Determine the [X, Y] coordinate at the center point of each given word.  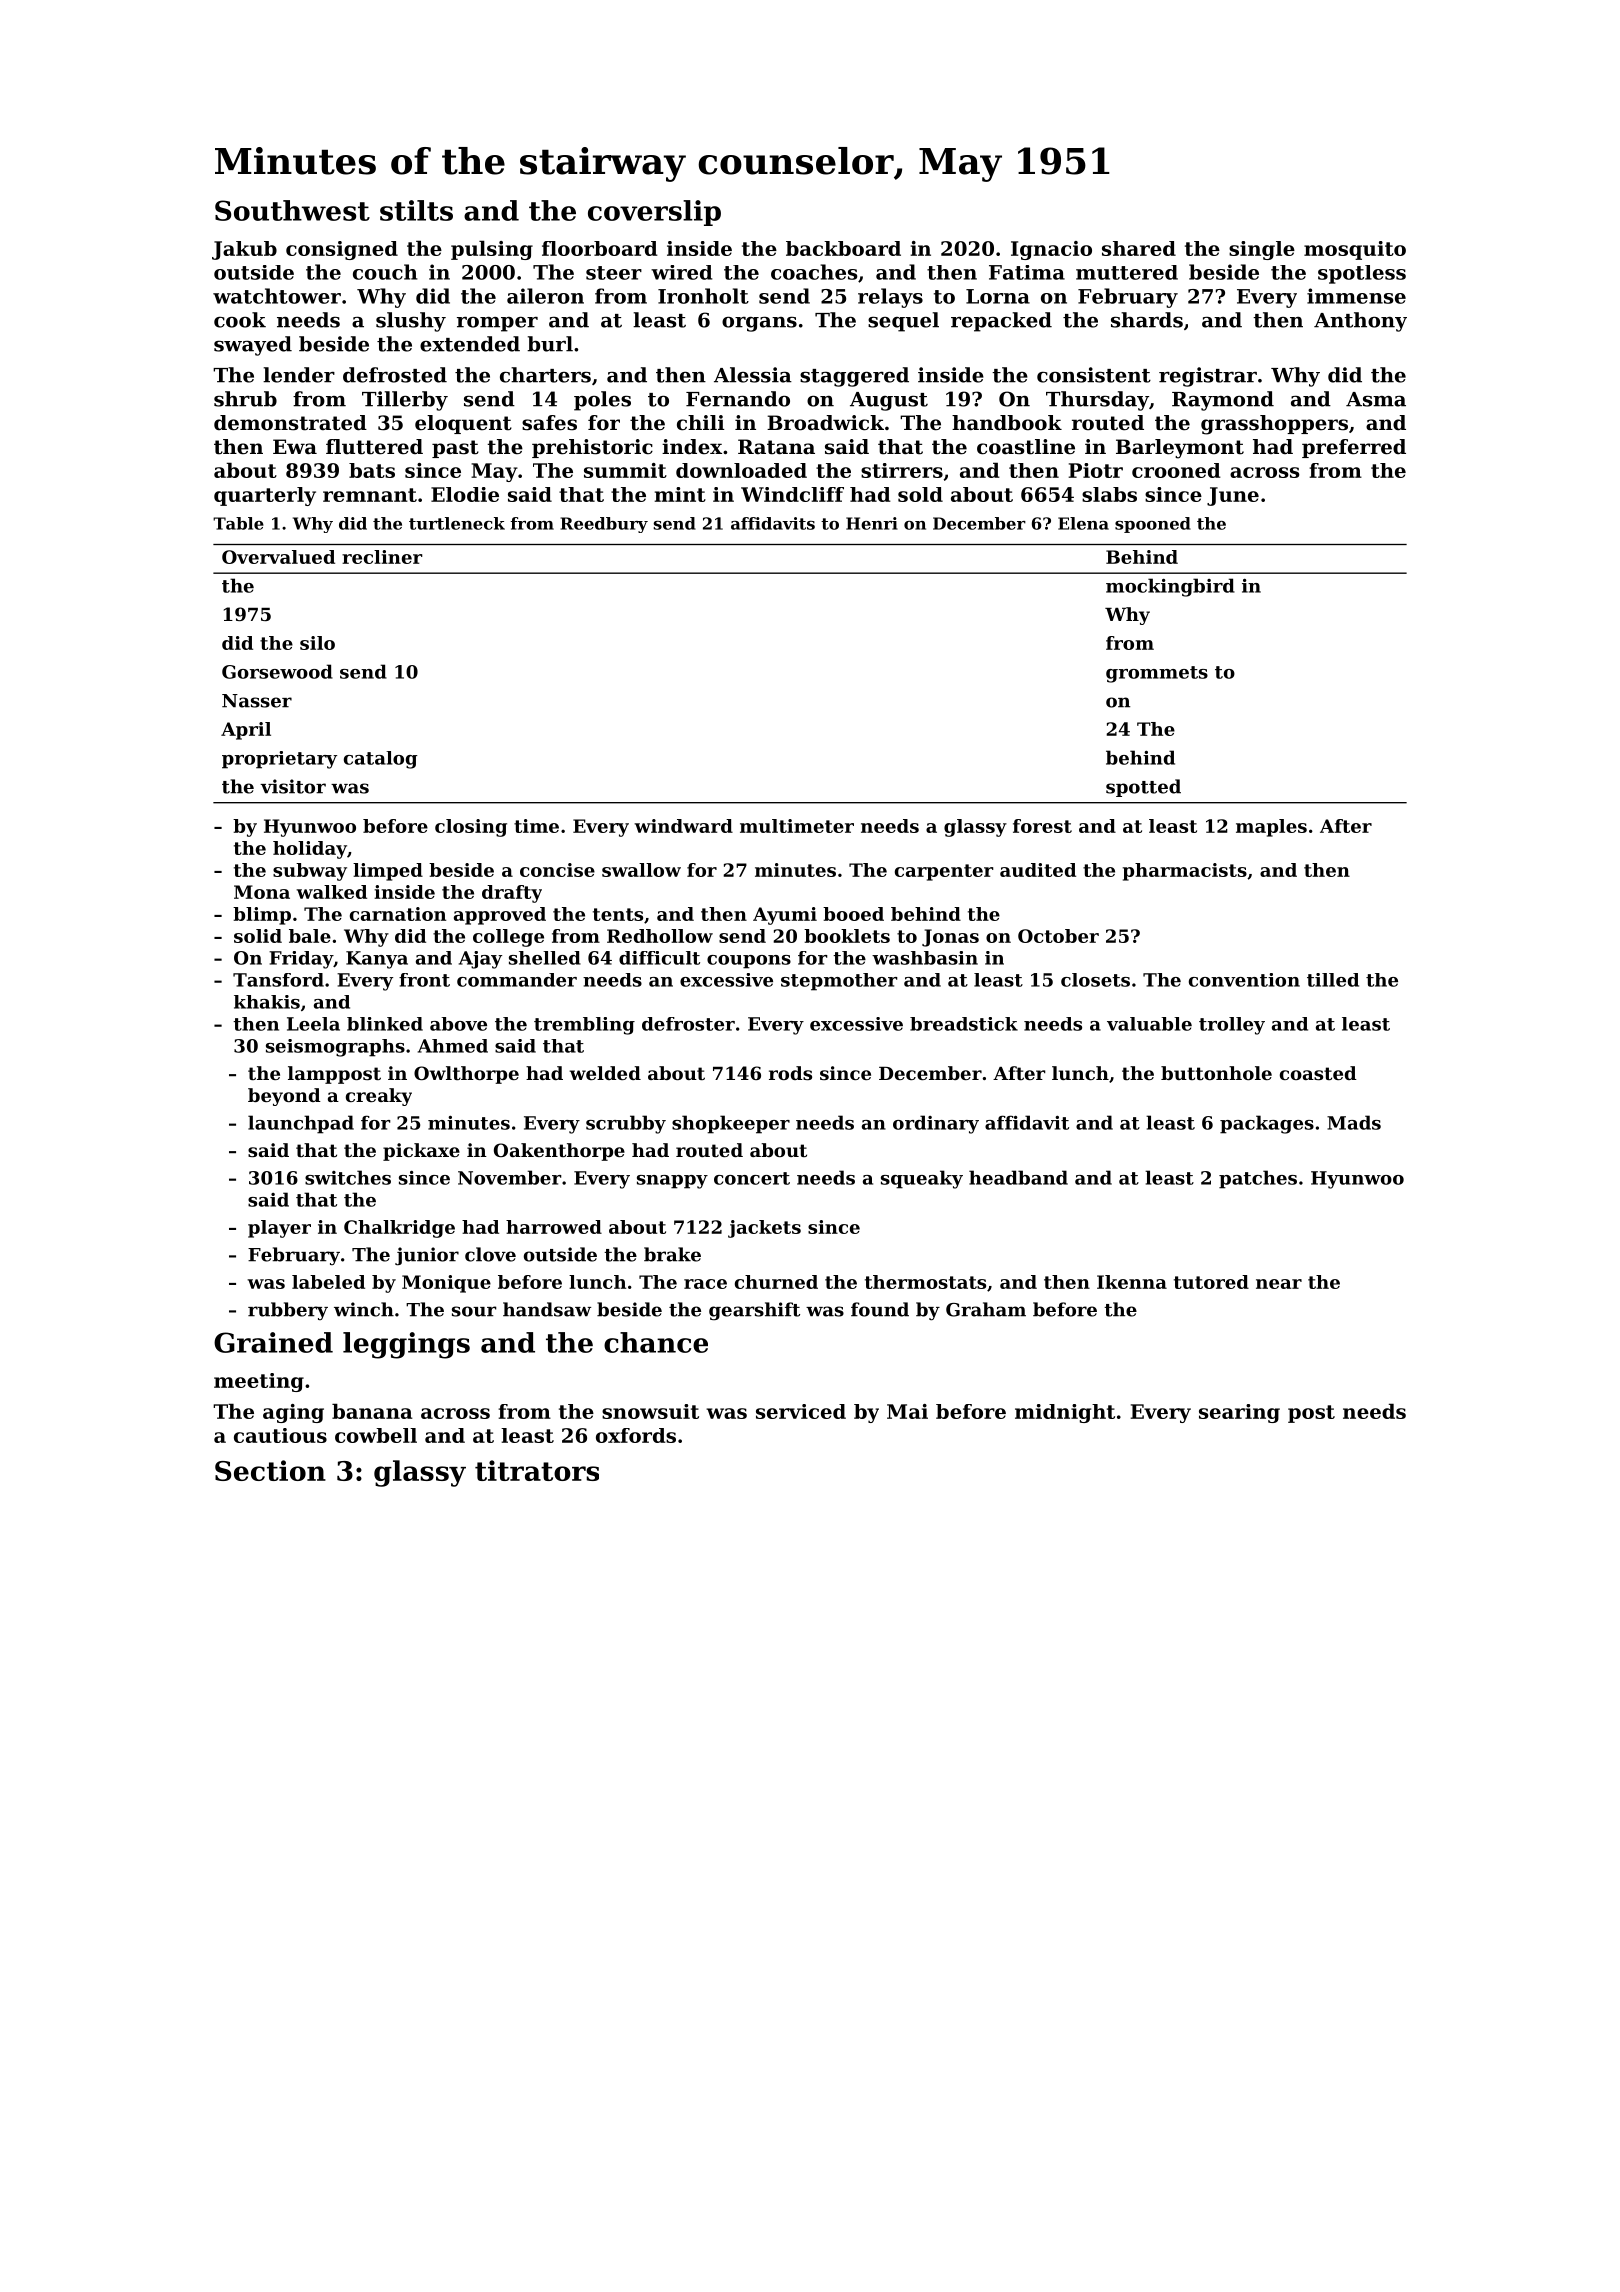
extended [470, 344]
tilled [1333, 980]
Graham [986, 1309]
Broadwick [825, 423]
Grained [273, 1342]
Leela [313, 1024]
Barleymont [1180, 449]
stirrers [902, 470]
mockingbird [1170, 587]
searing [1239, 1413]
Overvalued [278, 557]
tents [618, 914]
